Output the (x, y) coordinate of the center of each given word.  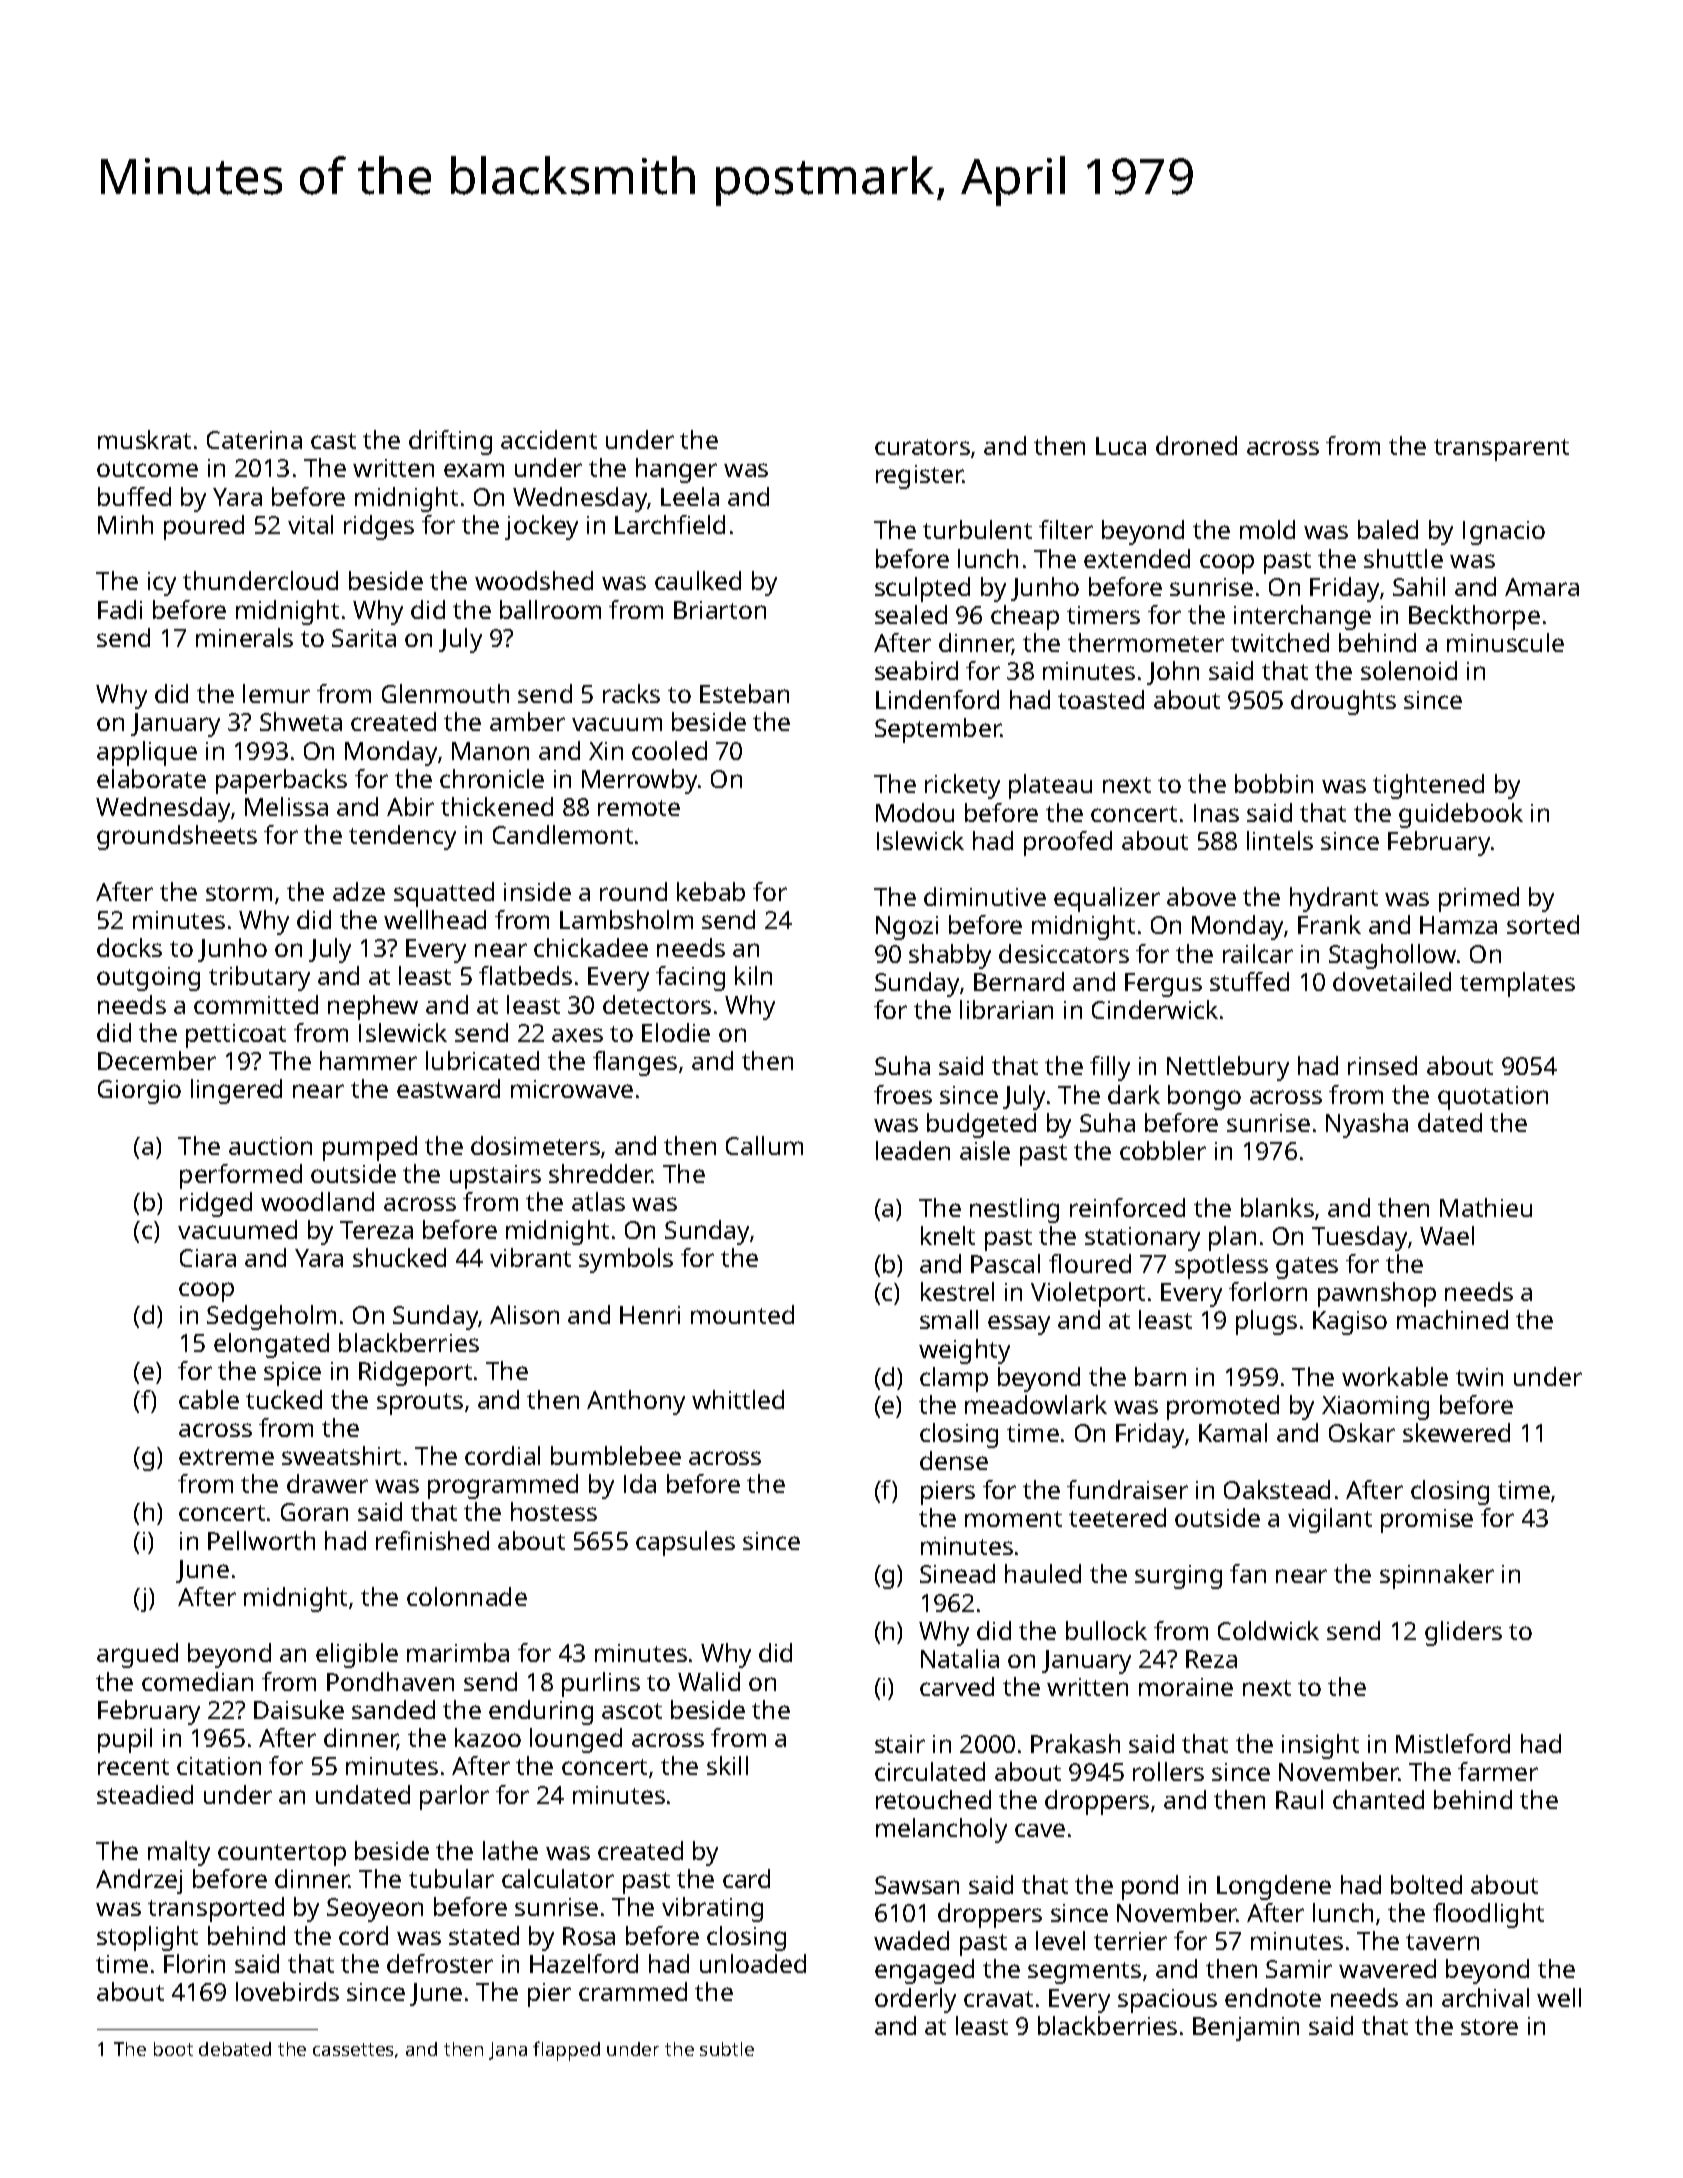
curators (922, 447)
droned (1196, 445)
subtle (727, 2049)
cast (333, 441)
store (1489, 2027)
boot (173, 2049)
